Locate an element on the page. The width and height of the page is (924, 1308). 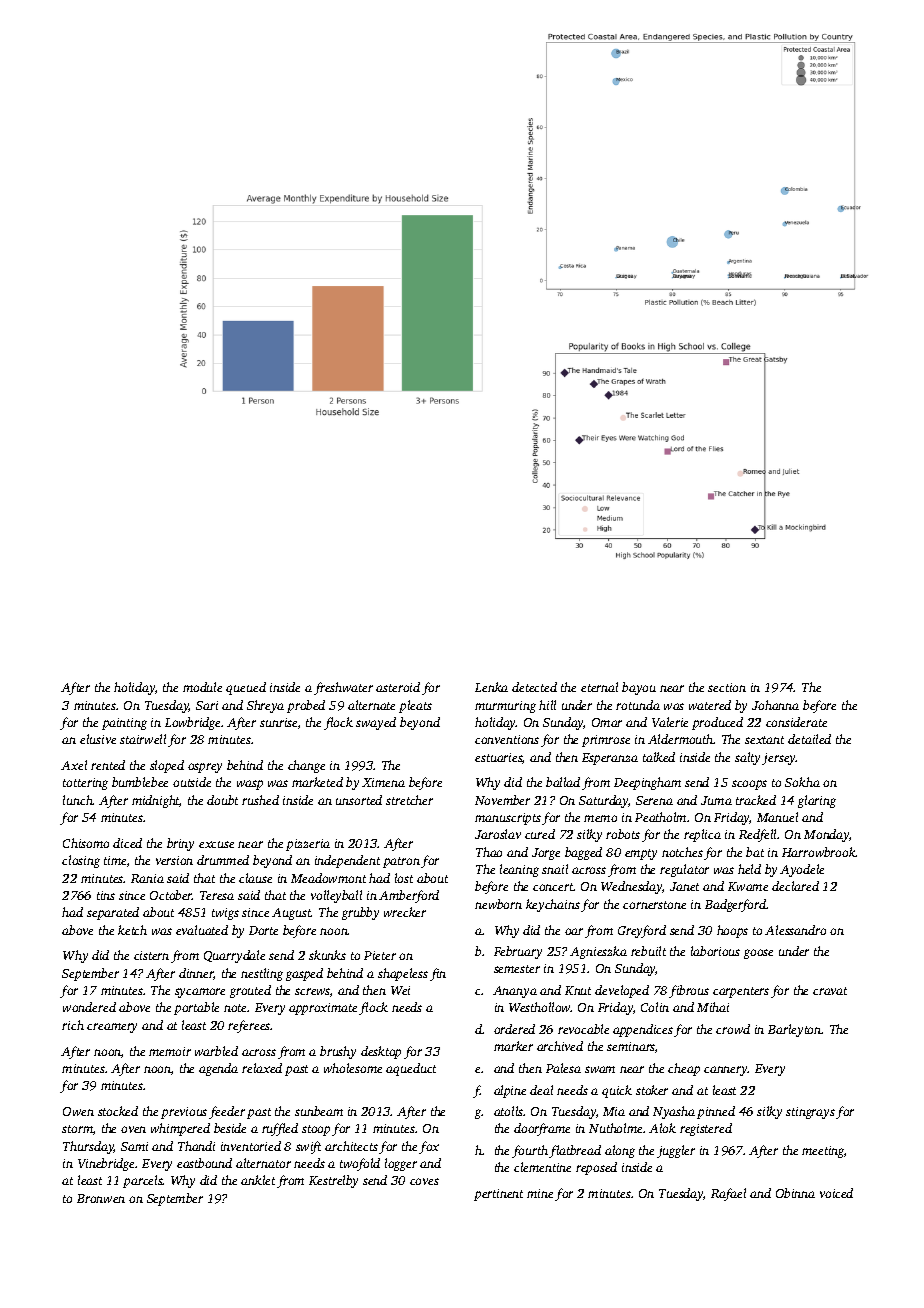
mine is located at coordinates (540, 1193).
